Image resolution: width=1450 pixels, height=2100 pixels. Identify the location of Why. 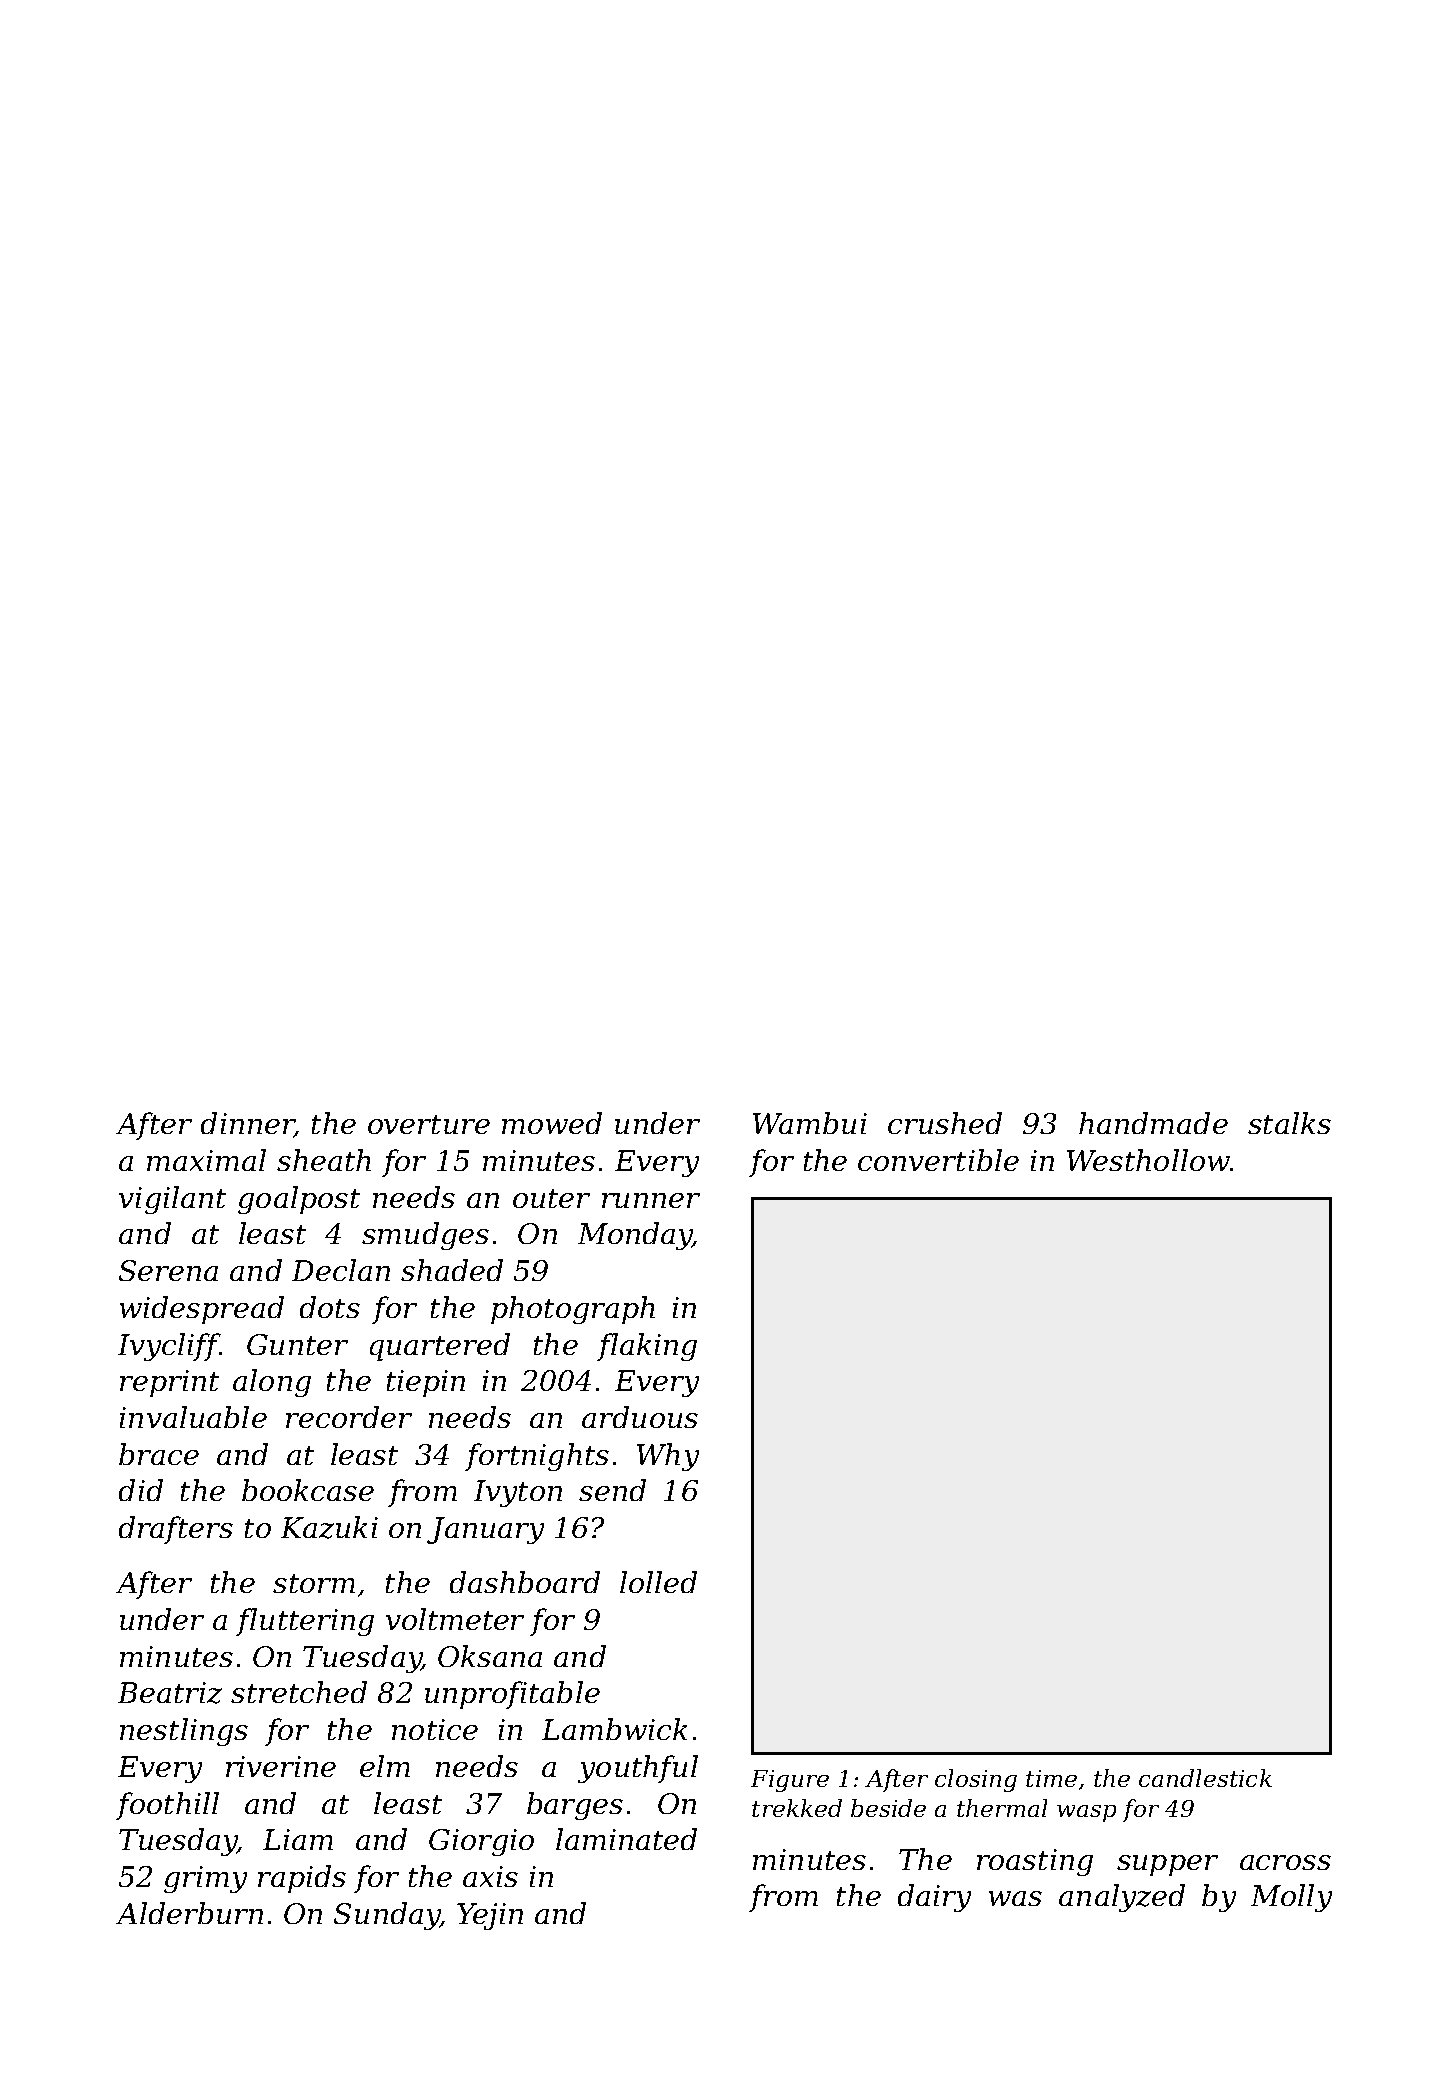
(668, 1457).
